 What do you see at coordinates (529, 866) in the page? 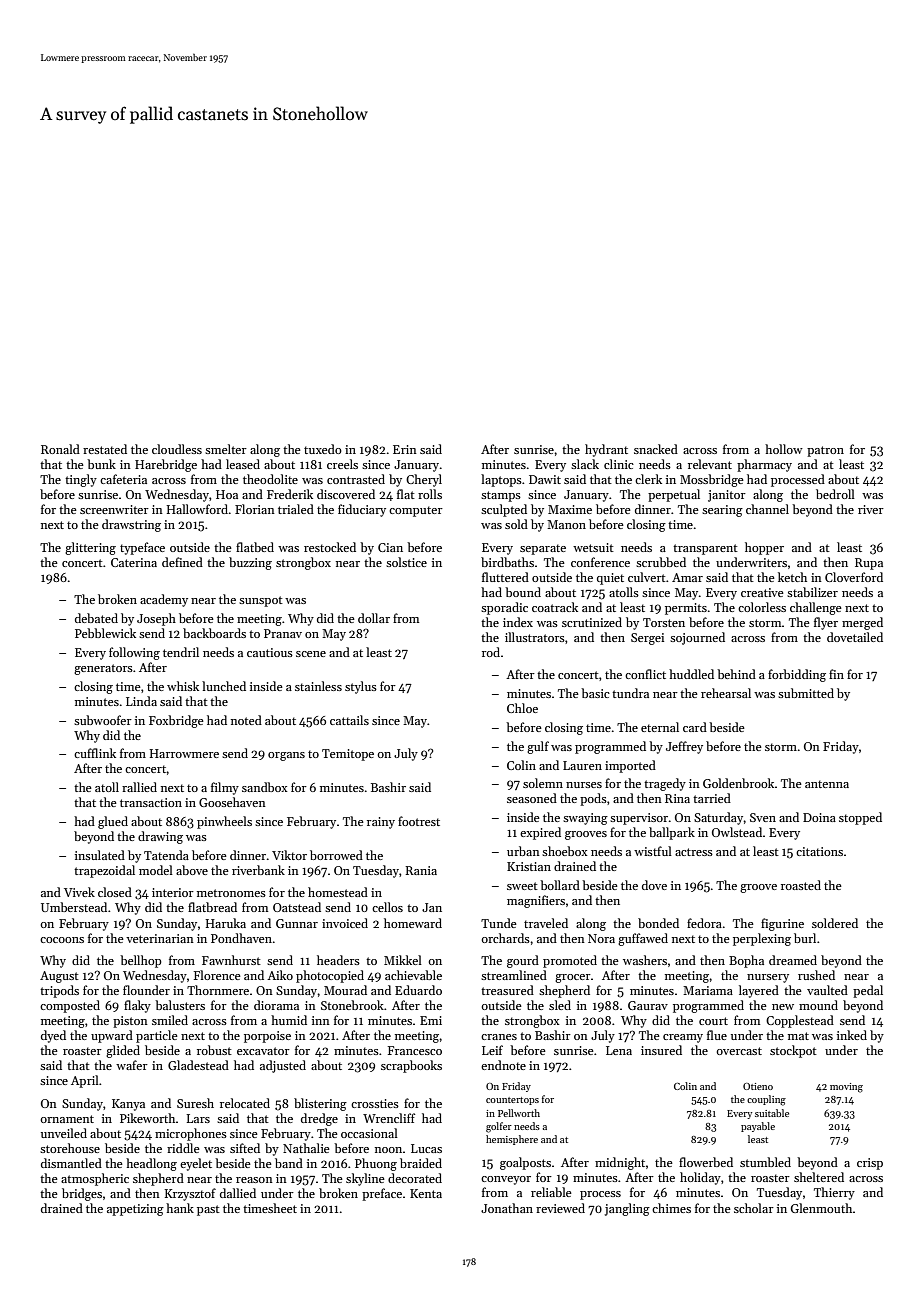
I see `Kristian` at bounding box center [529, 866].
